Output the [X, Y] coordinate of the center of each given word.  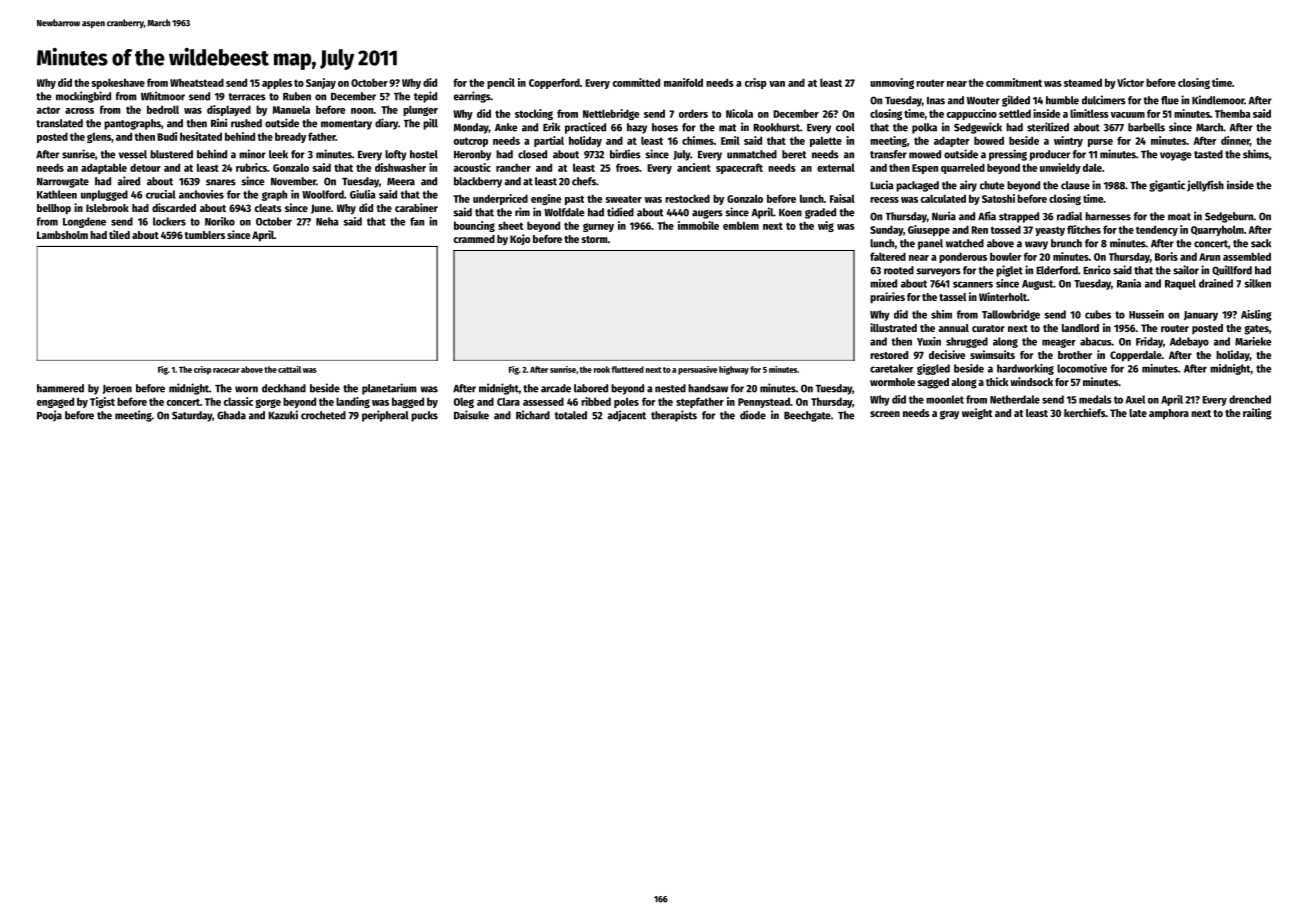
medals [1095, 399]
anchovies [201, 194]
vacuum [1128, 115]
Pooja [49, 416]
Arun [1209, 257]
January [1201, 316]
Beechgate [807, 416]
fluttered [628, 369]
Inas [936, 101]
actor [48, 110]
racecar [226, 370]
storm [594, 239]
